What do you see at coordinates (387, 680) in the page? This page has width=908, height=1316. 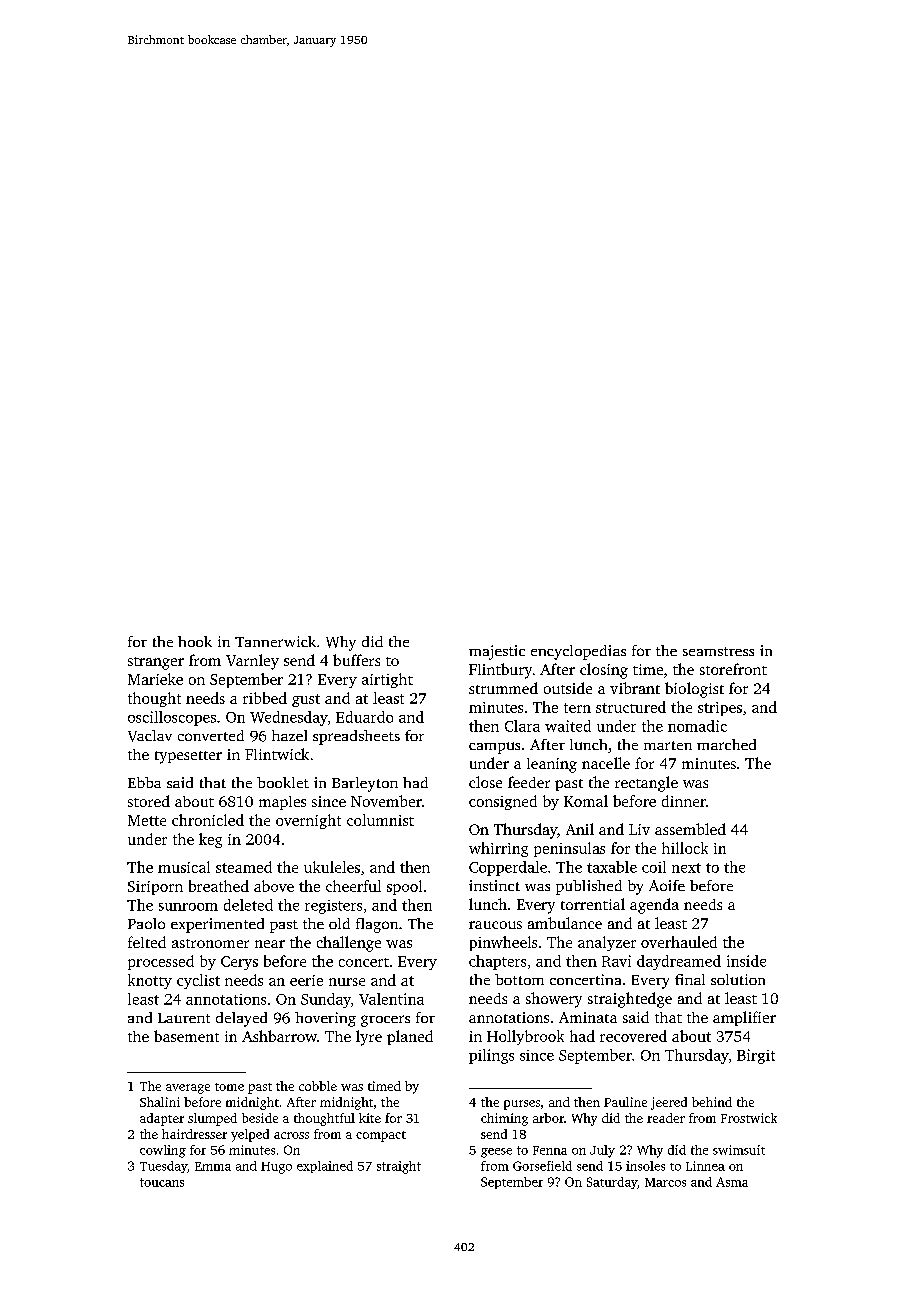 I see `airtight` at bounding box center [387, 680].
